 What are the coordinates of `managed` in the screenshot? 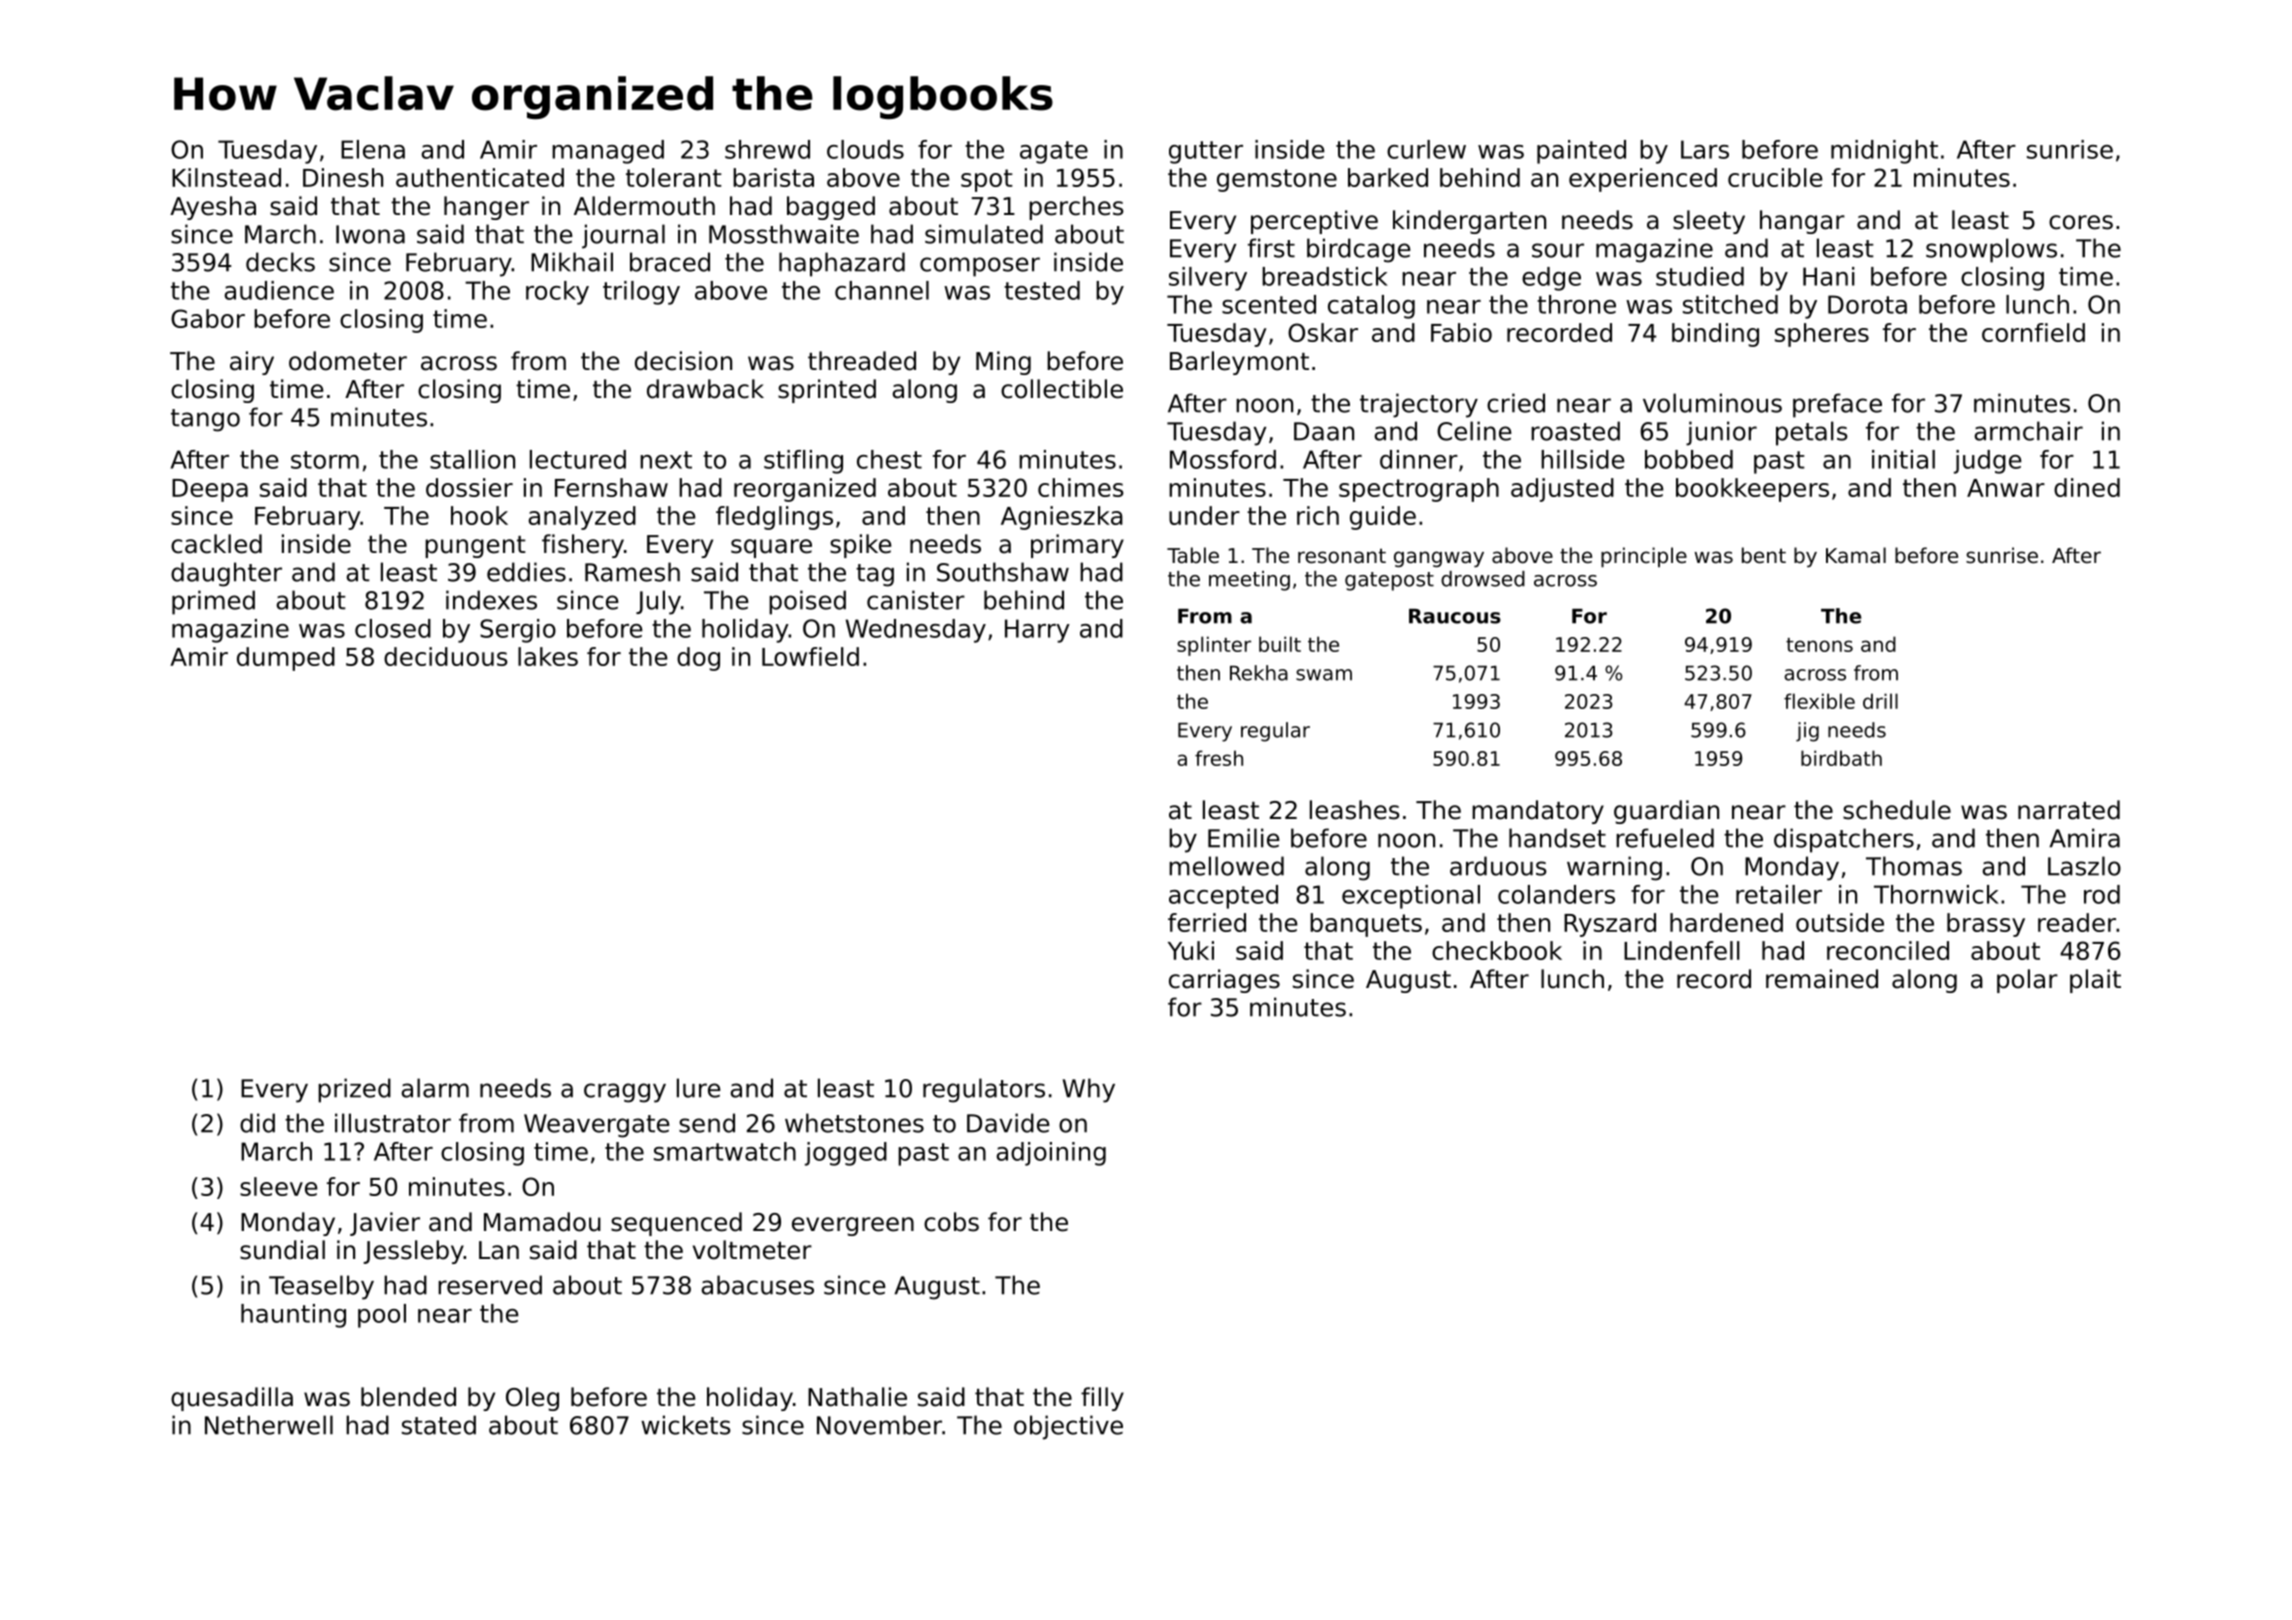 It's located at (608, 152).
